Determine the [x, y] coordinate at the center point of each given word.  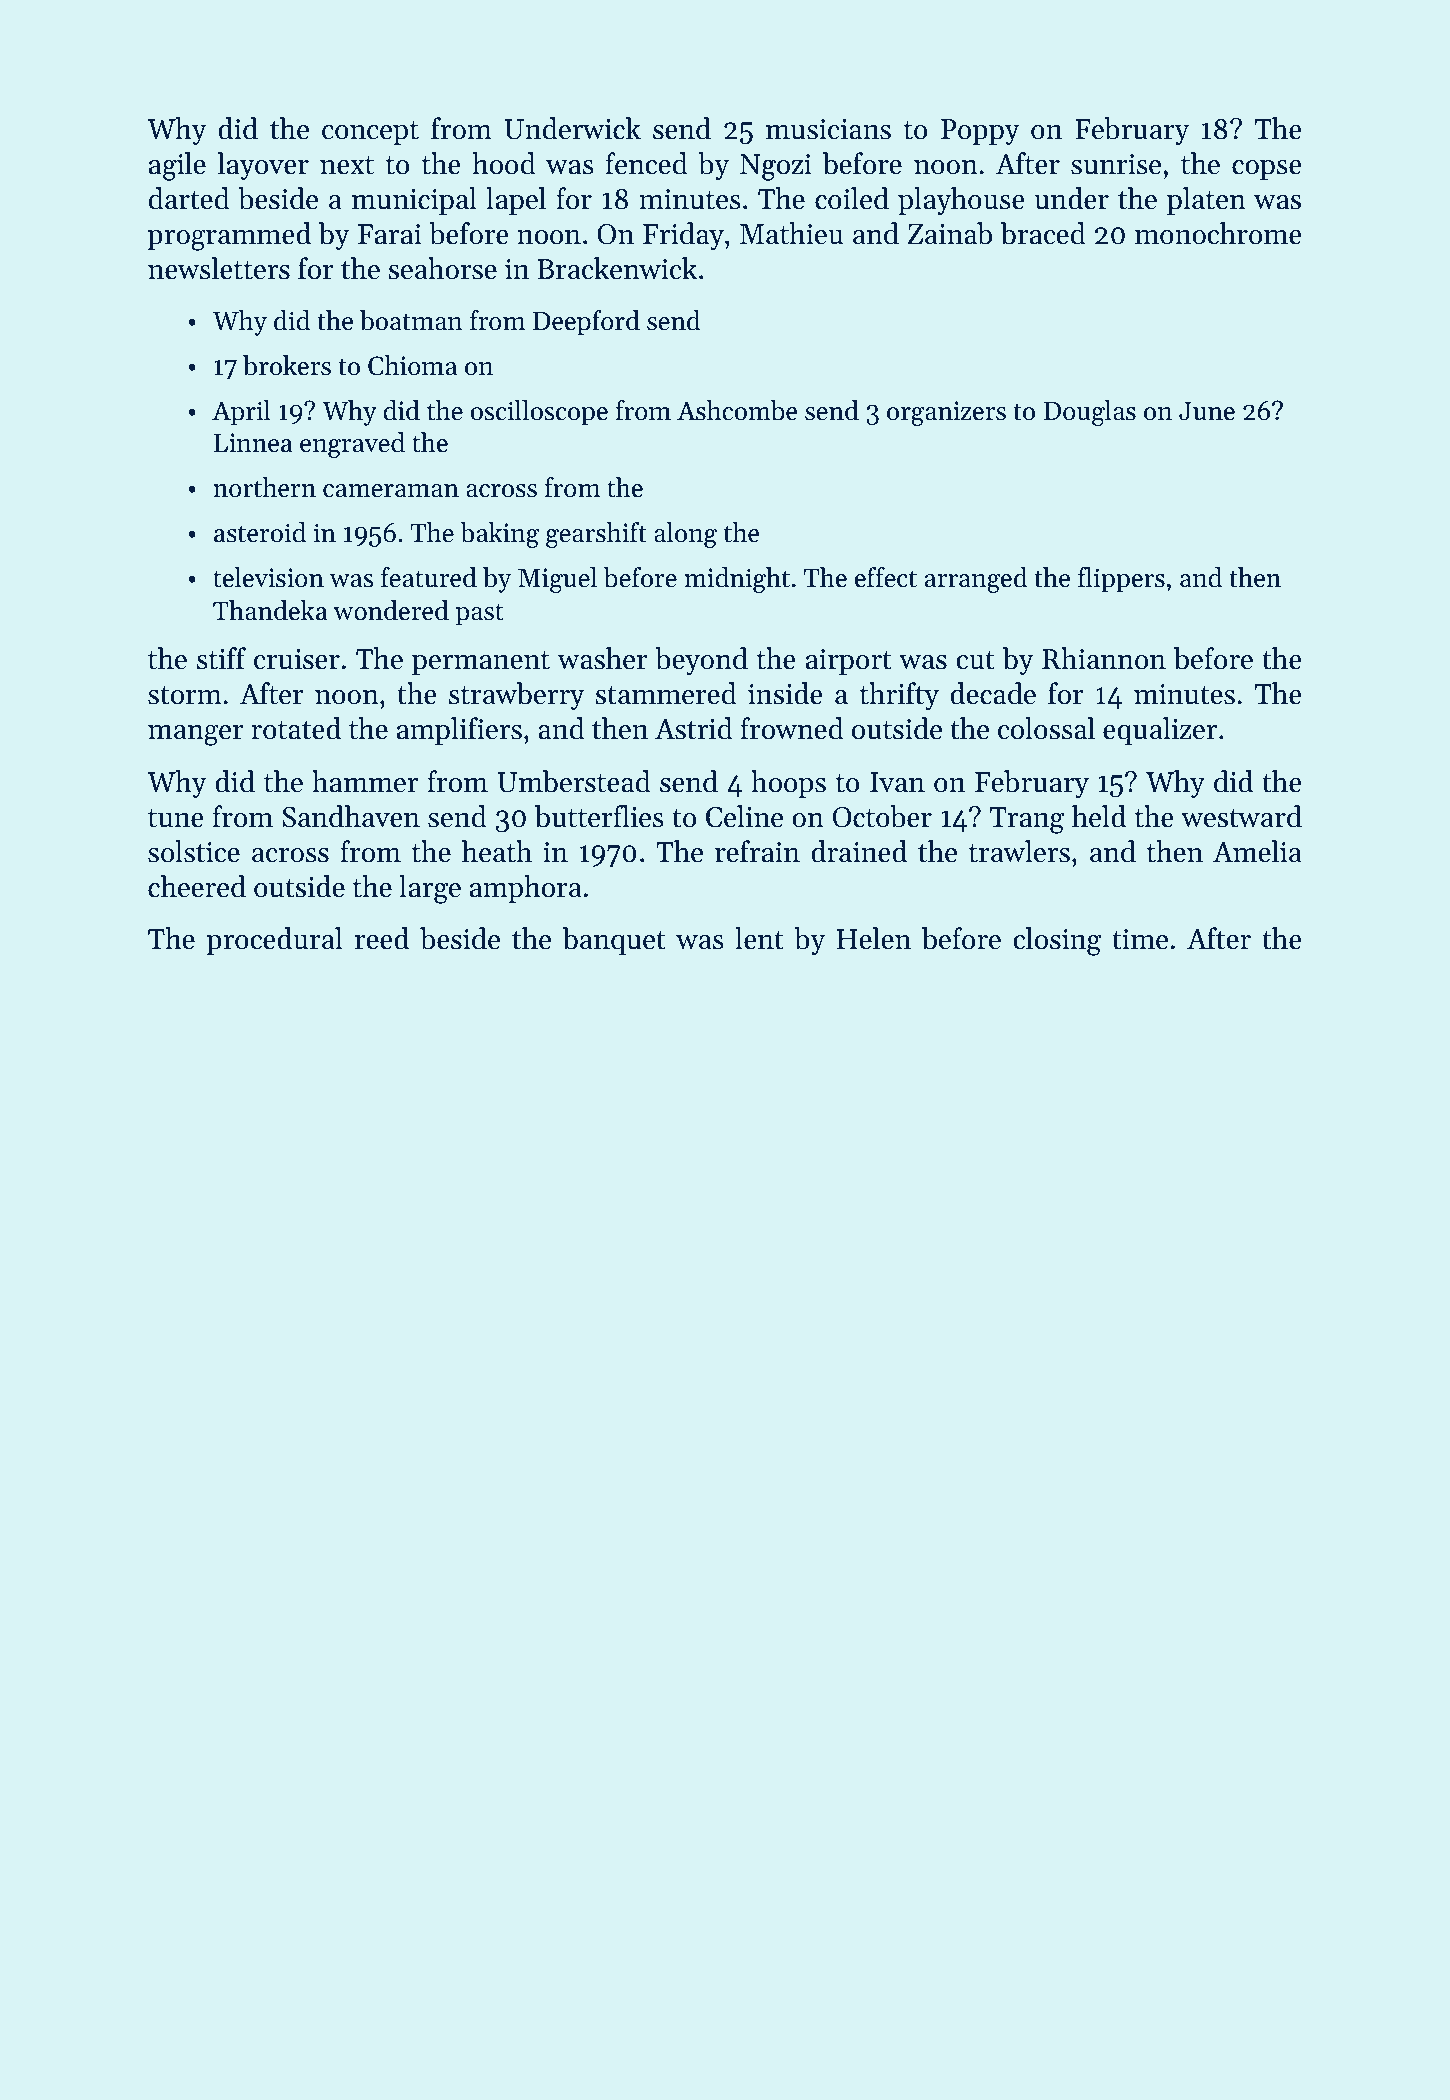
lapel [516, 201]
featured [429, 577]
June [1207, 411]
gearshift [596, 535]
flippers [1121, 580]
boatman [411, 320]
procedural [275, 941]
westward [1241, 816]
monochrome [1218, 233]
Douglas [1090, 413]
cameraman [391, 491]
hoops [788, 784]
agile [177, 166]
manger [196, 735]
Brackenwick [617, 268]
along [685, 535]
